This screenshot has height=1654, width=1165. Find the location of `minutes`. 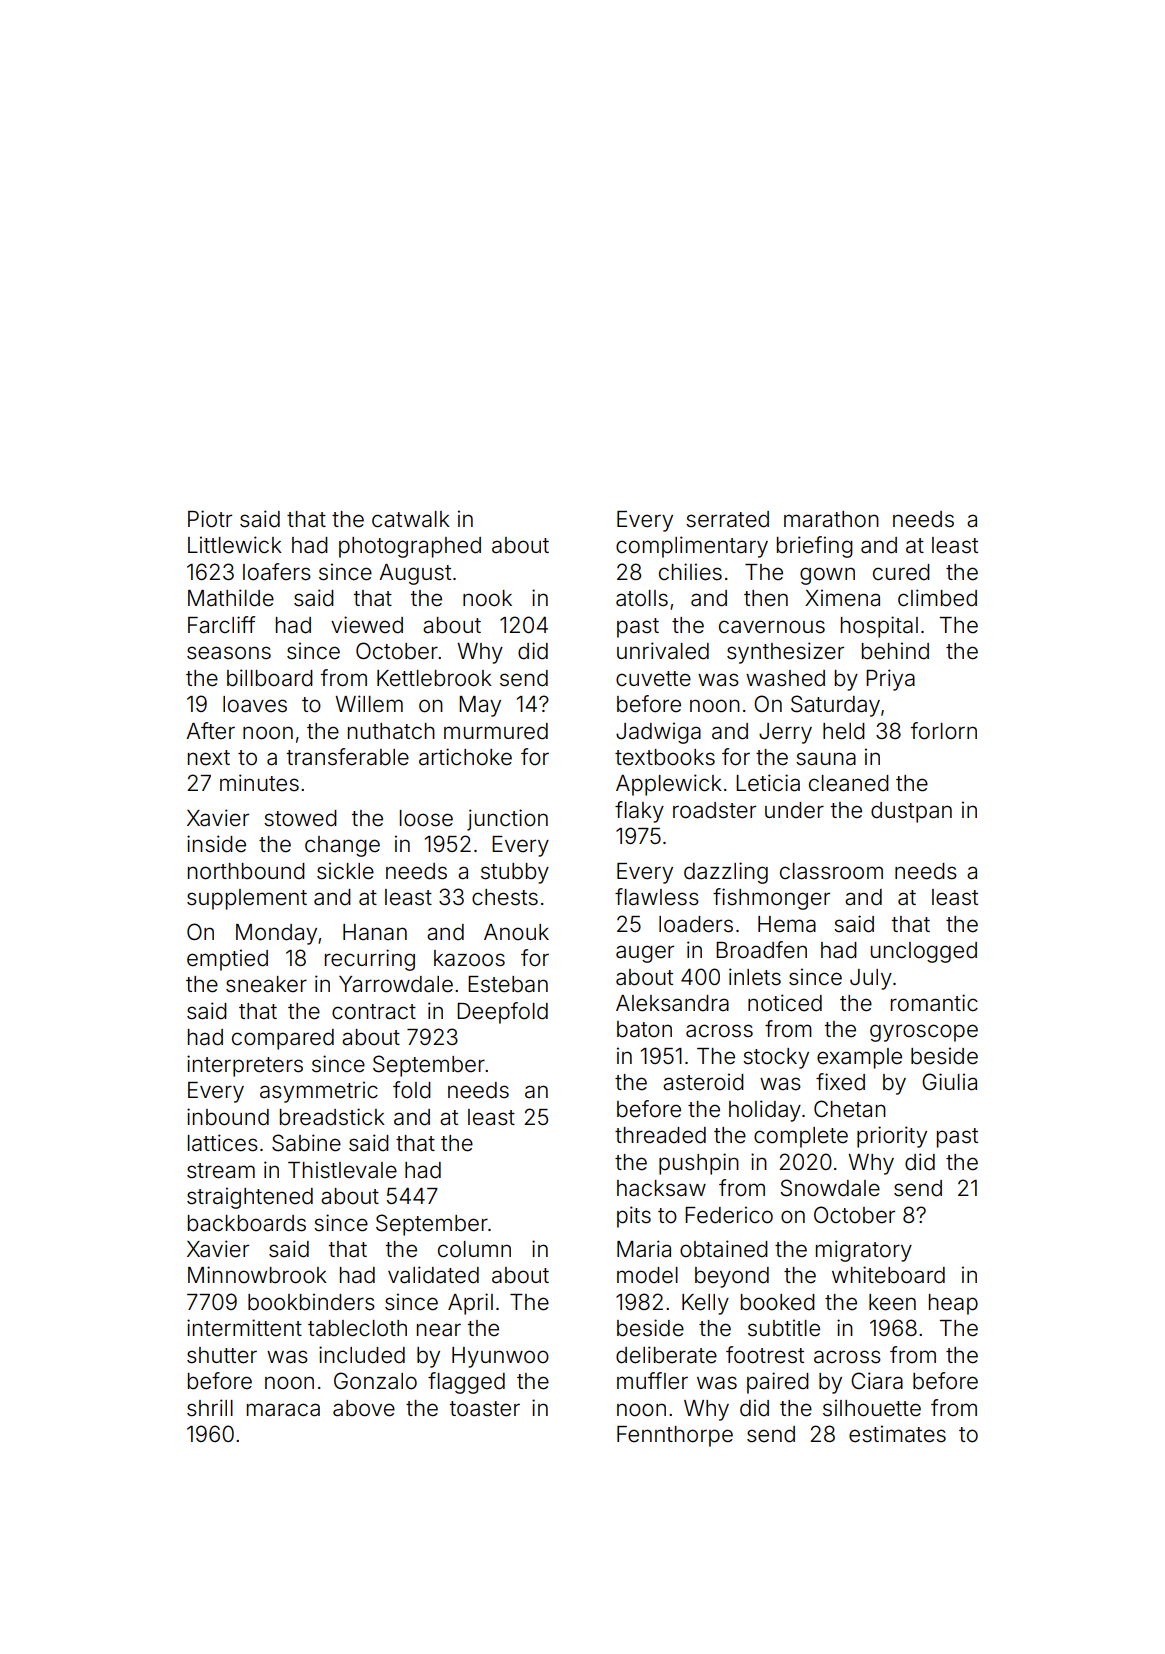

minutes is located at coordinates (259, 783).
